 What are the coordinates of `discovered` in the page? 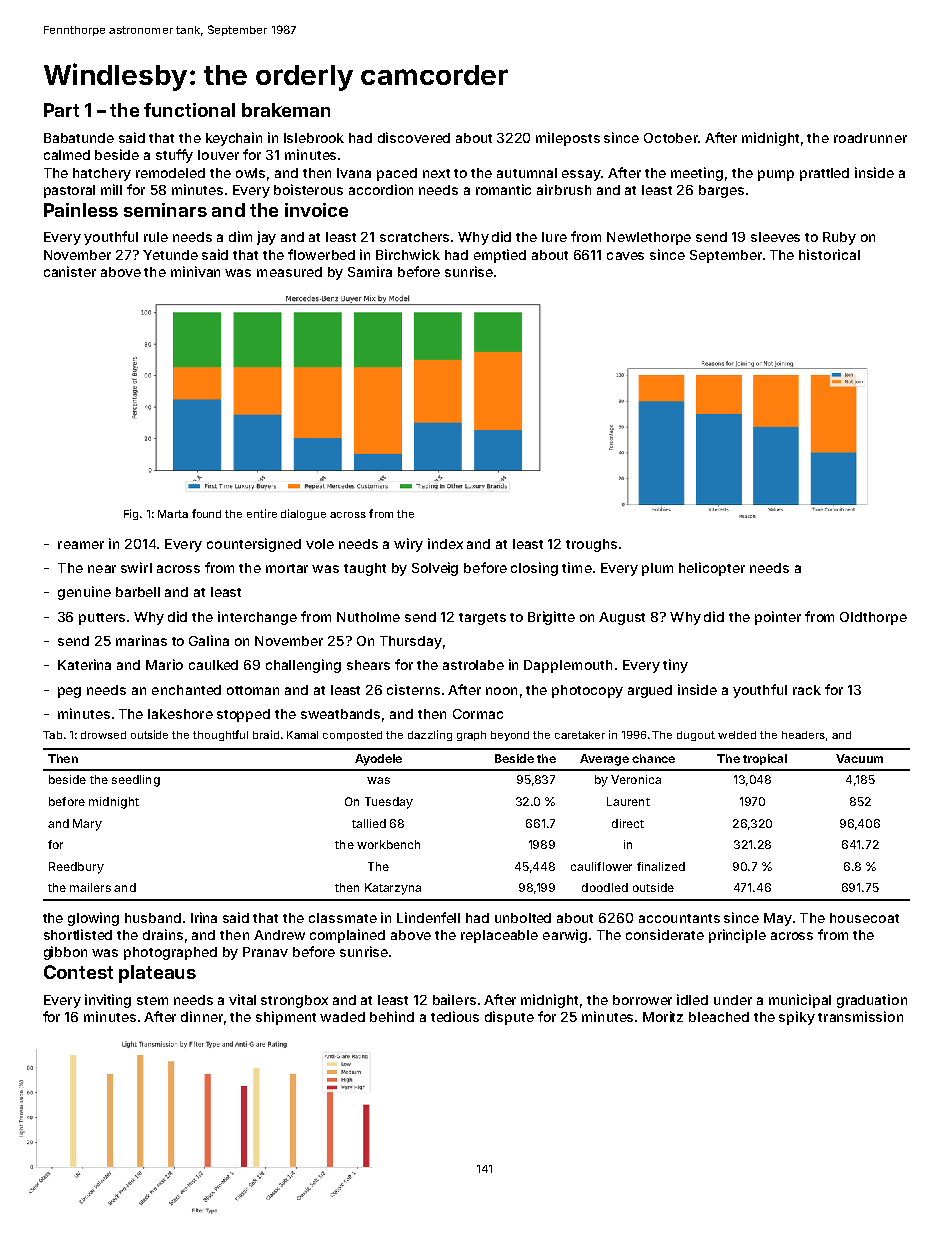 It's located at (414, 137).
